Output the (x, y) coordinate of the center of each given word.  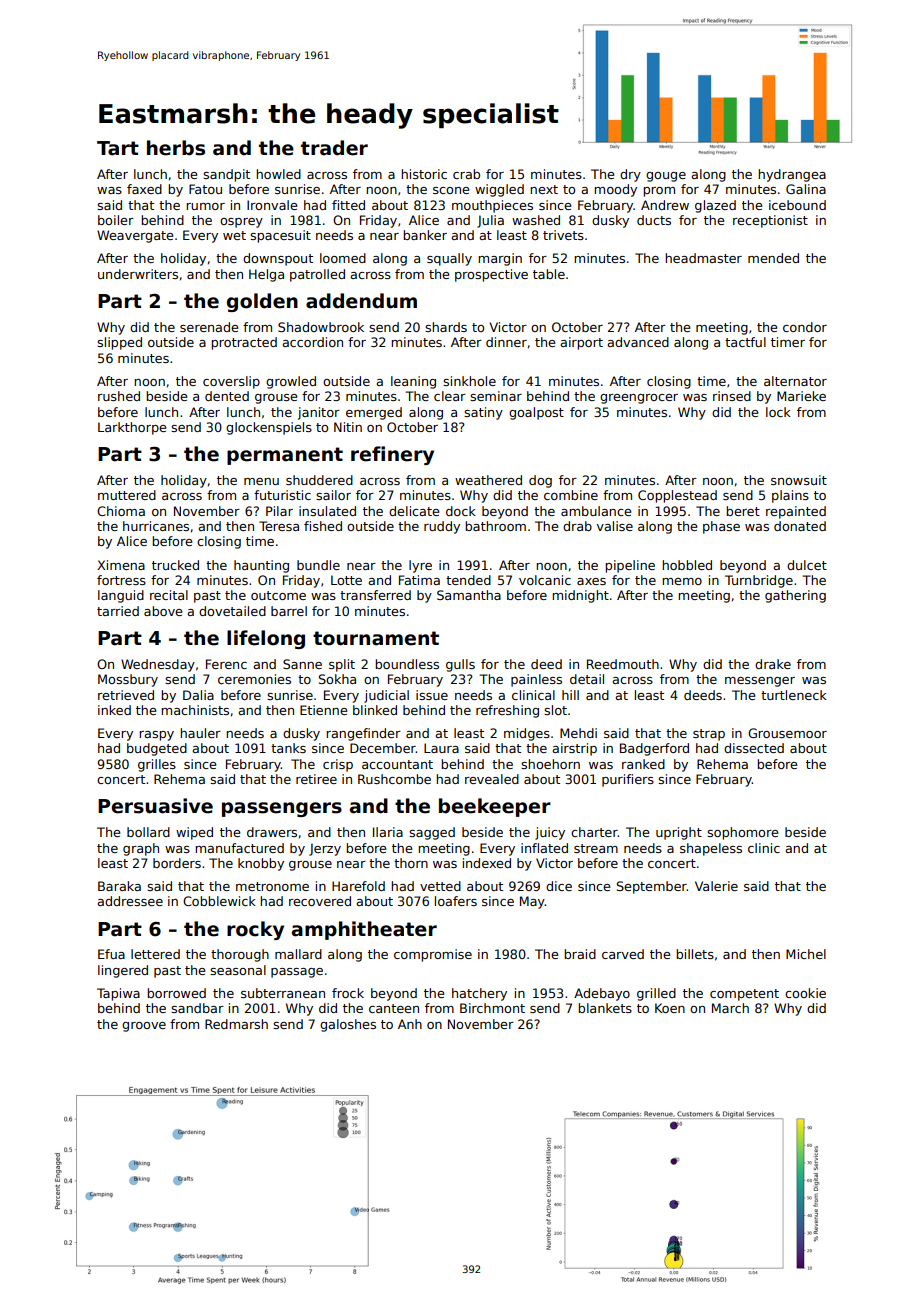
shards (446, 327)
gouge (666, 177)
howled (278, 174)
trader (334, 148)
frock (348, 993)
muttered (127, 495)
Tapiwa (118, 994)
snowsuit (799, 480)
